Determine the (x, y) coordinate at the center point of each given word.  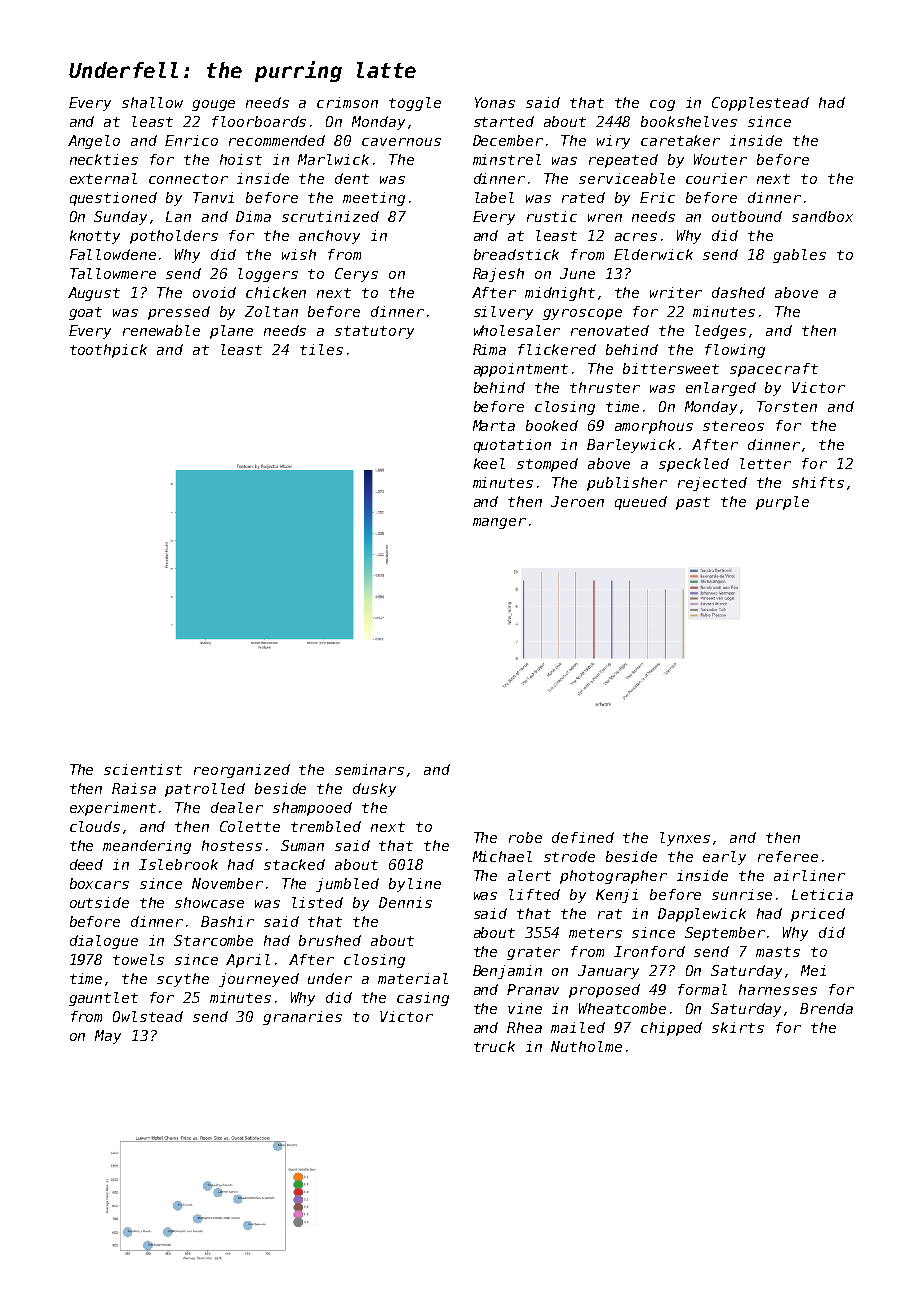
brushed (330, 940)
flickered (557, 349)
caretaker (680, 140)
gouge (213, 105)
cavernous (401, 142)
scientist (143, 769)
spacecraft (774, 370)
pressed (179, 313)
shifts (818, 482)
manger (499, 523)
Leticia (822, 894)
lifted (534, 894)
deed (86, 864)
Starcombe (213, 940)
